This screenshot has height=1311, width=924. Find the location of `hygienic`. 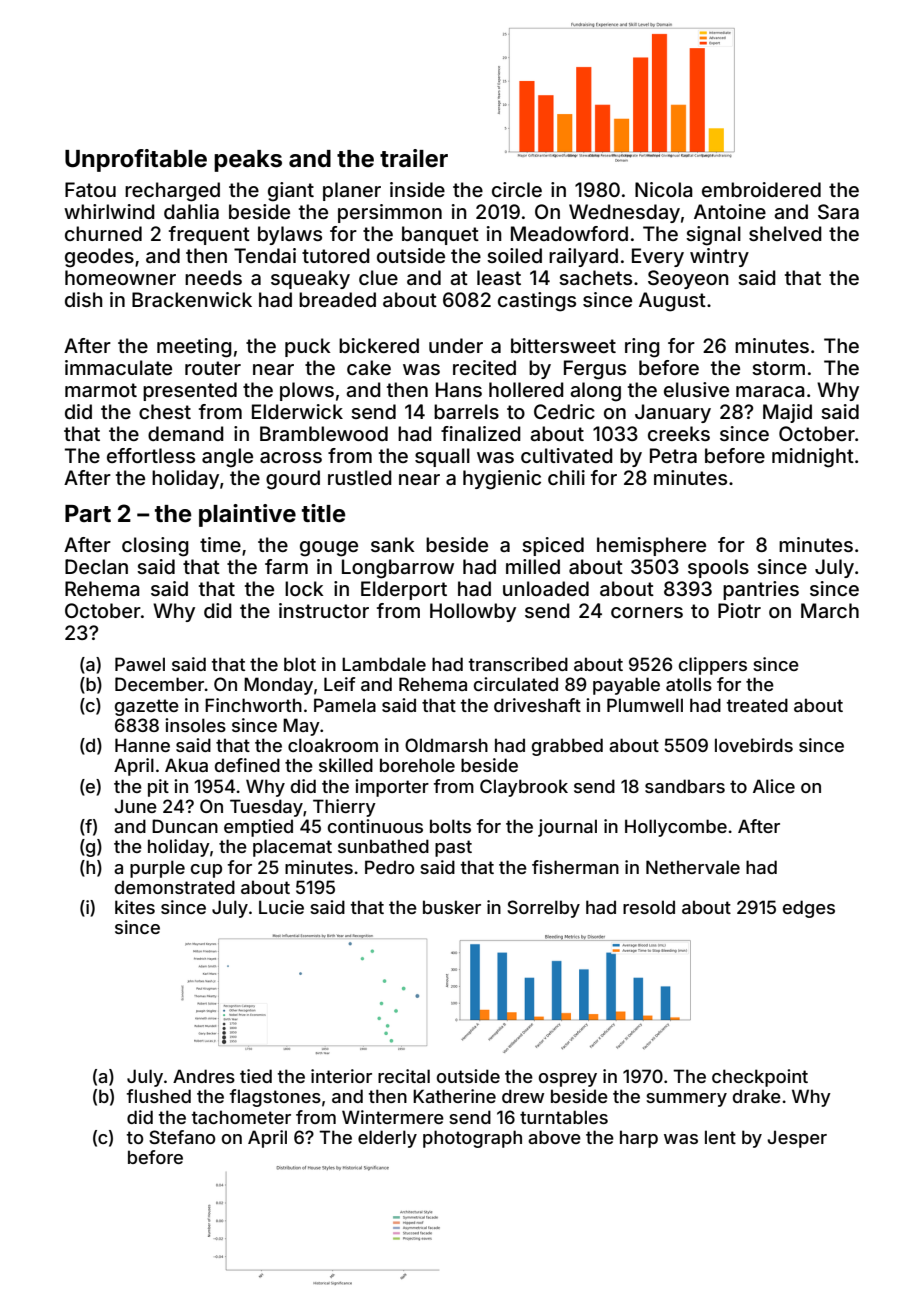

hygienic is located at coordinates (502, 480).
